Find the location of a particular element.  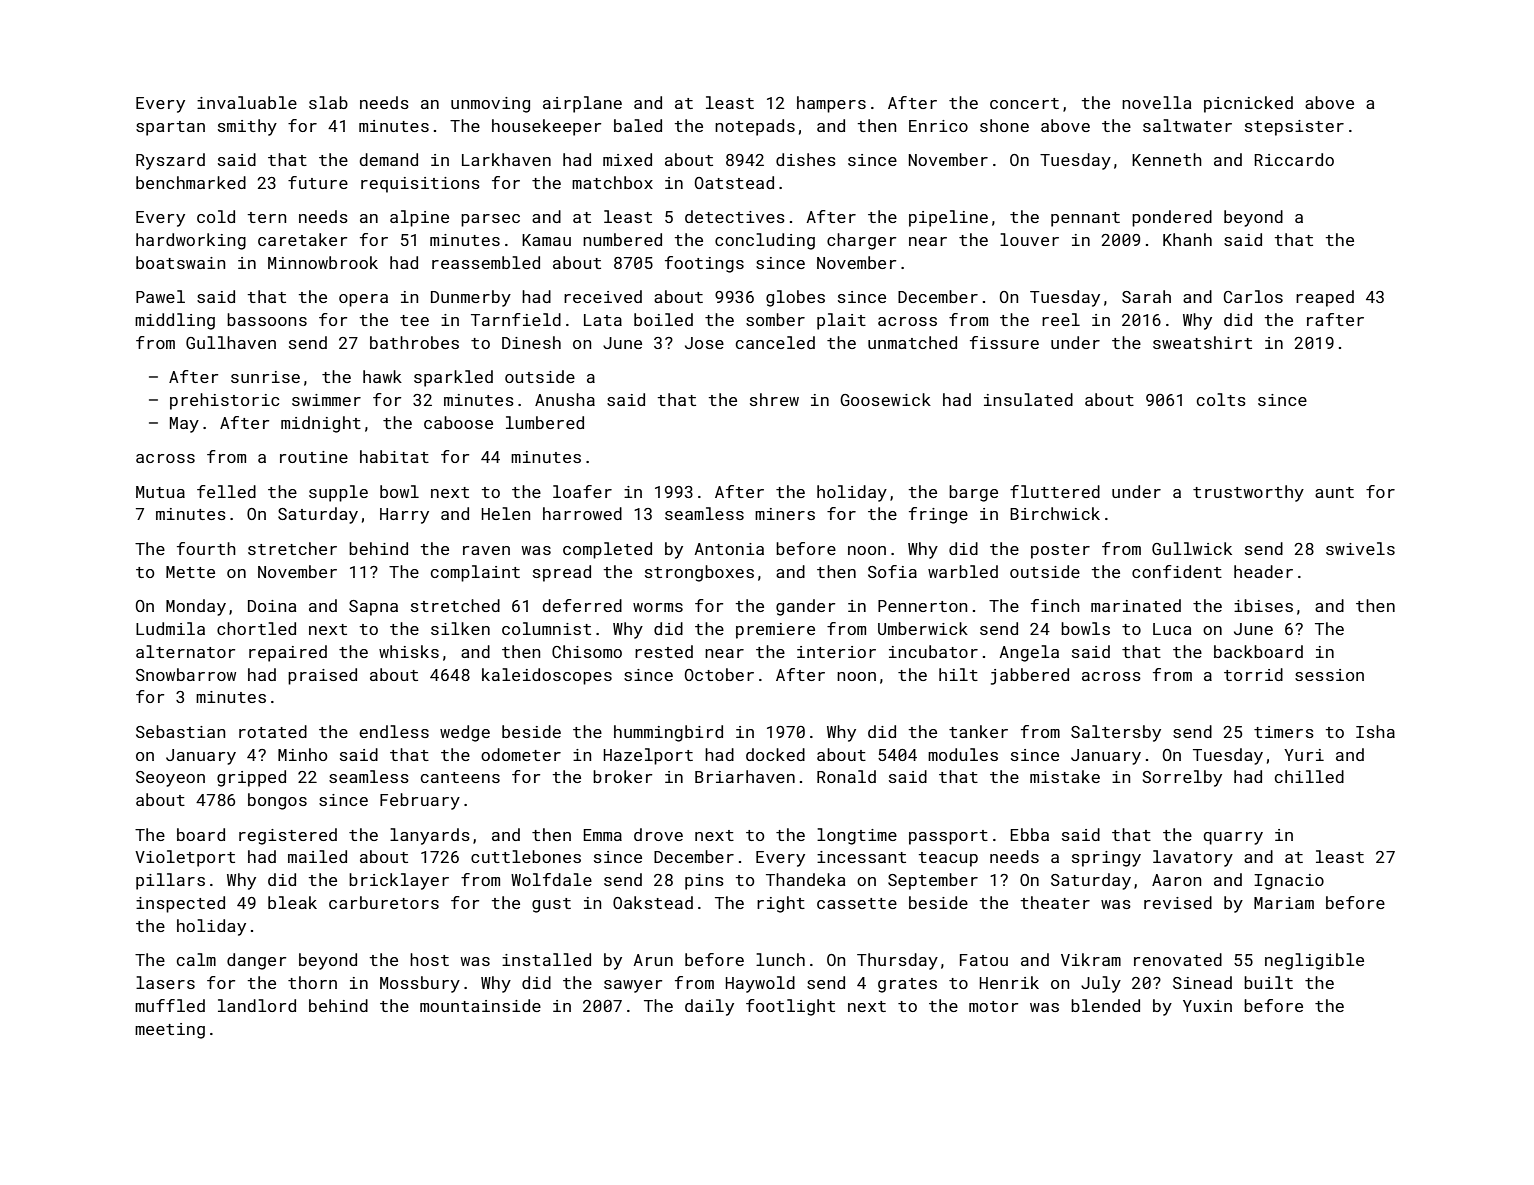

hummingbird is located at coordinates (668, 733).
